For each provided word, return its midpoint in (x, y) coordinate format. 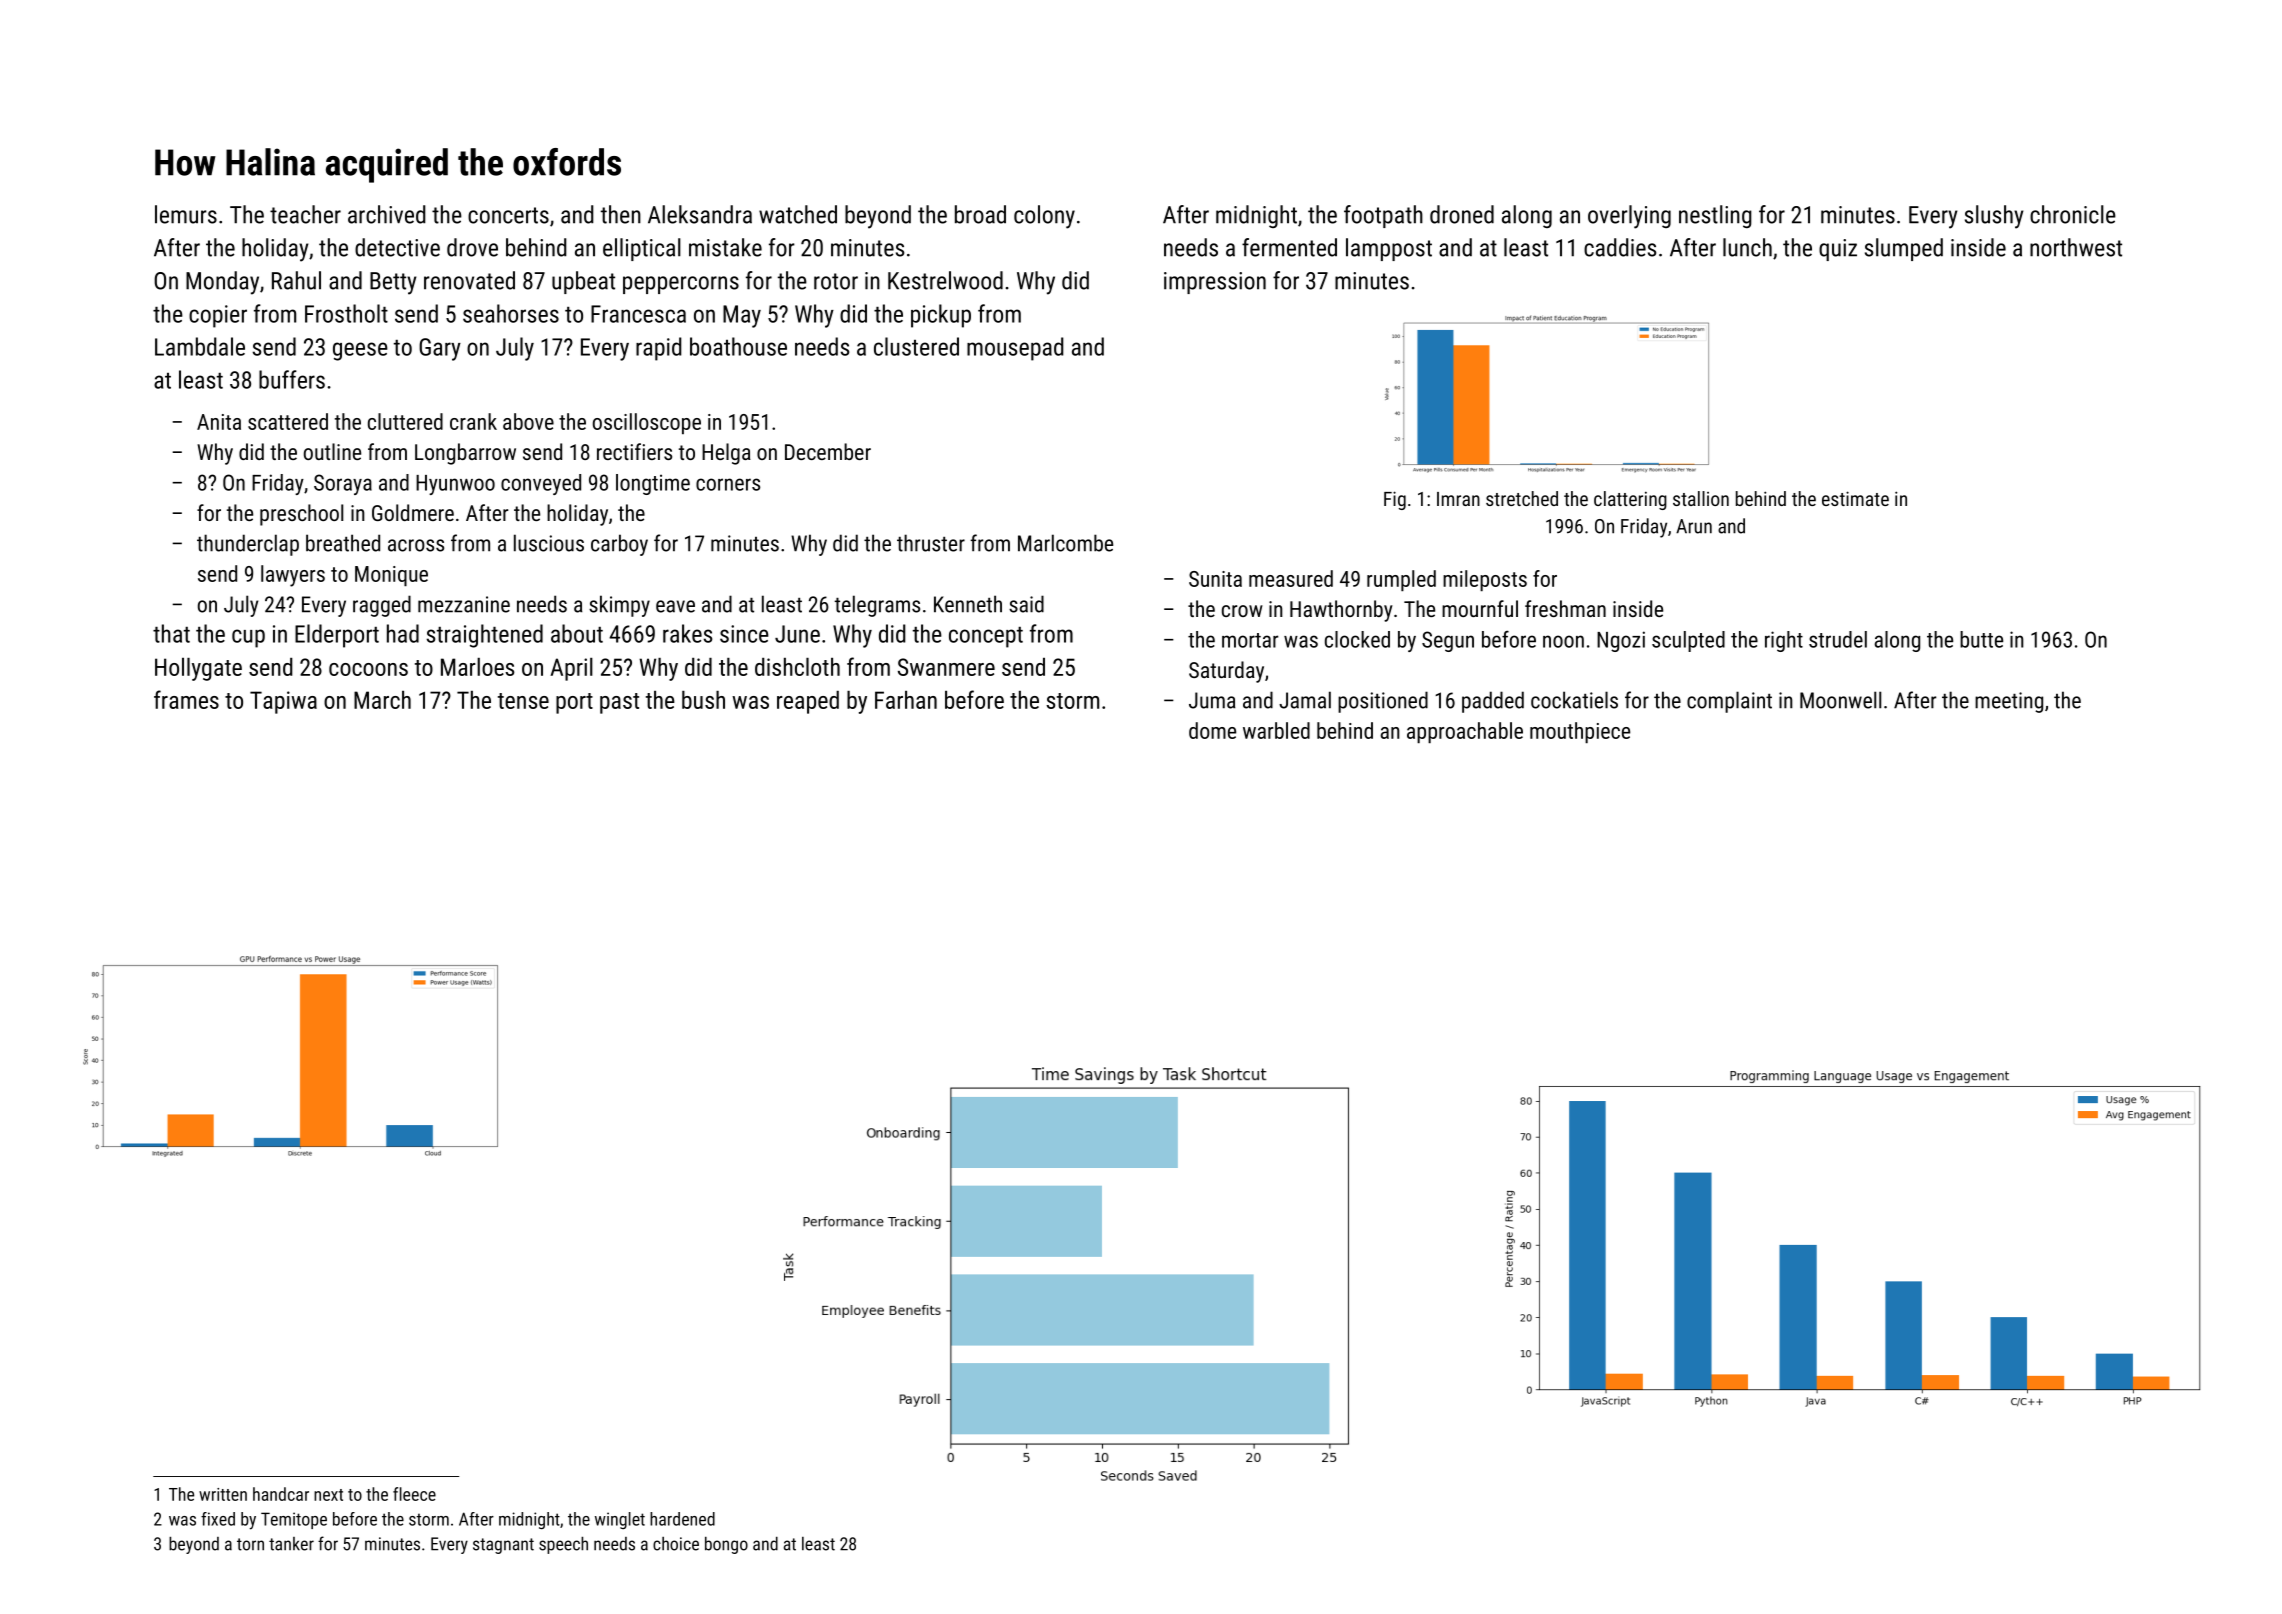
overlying (1629, 217)
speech (563, 1545)
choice (676, 1544)
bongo (726, 1545)
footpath (1383, 216)
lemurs (186, 214)
